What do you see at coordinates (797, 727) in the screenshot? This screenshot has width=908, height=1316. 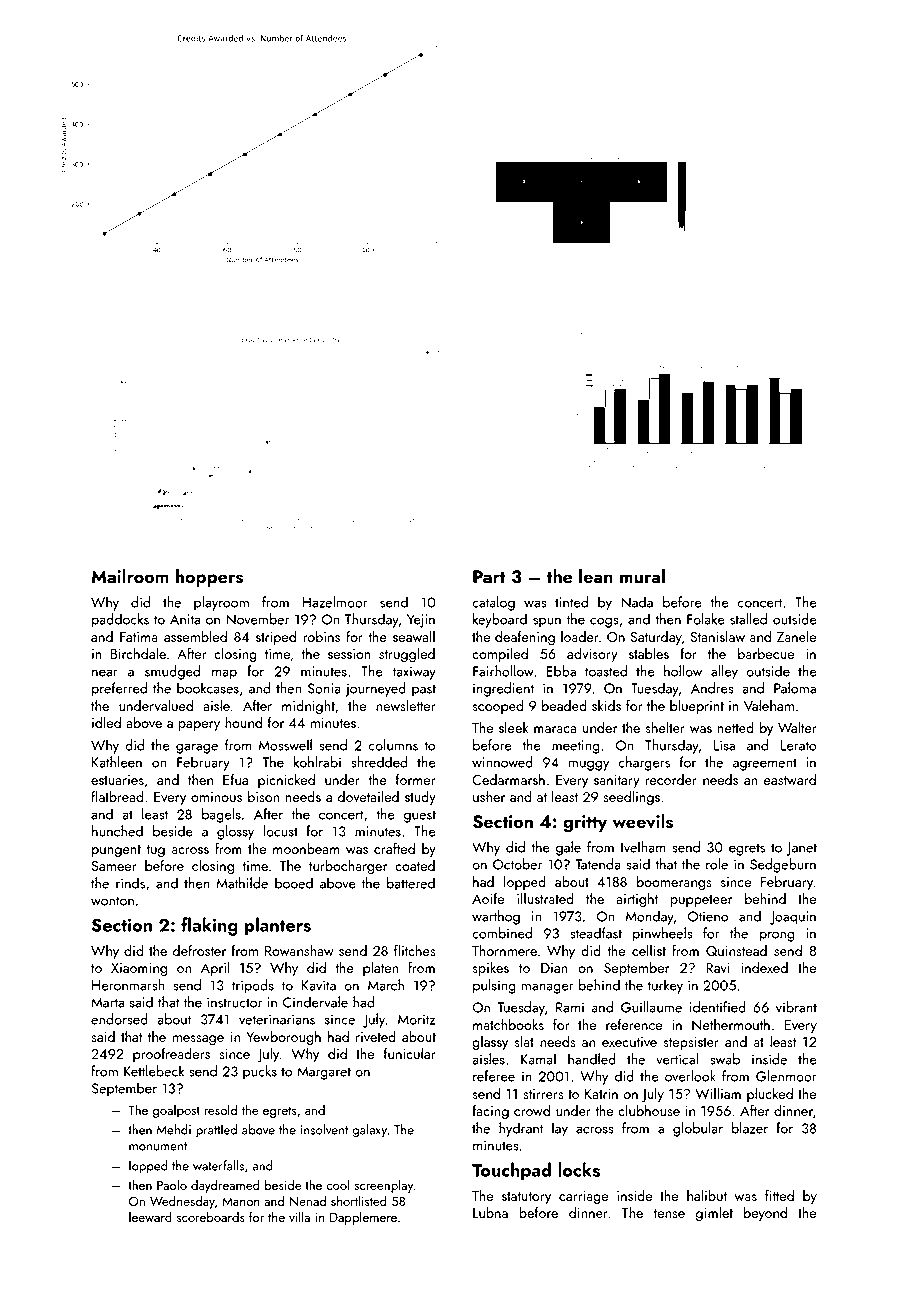 I see `Walter` at bounding box center [797, 727].
